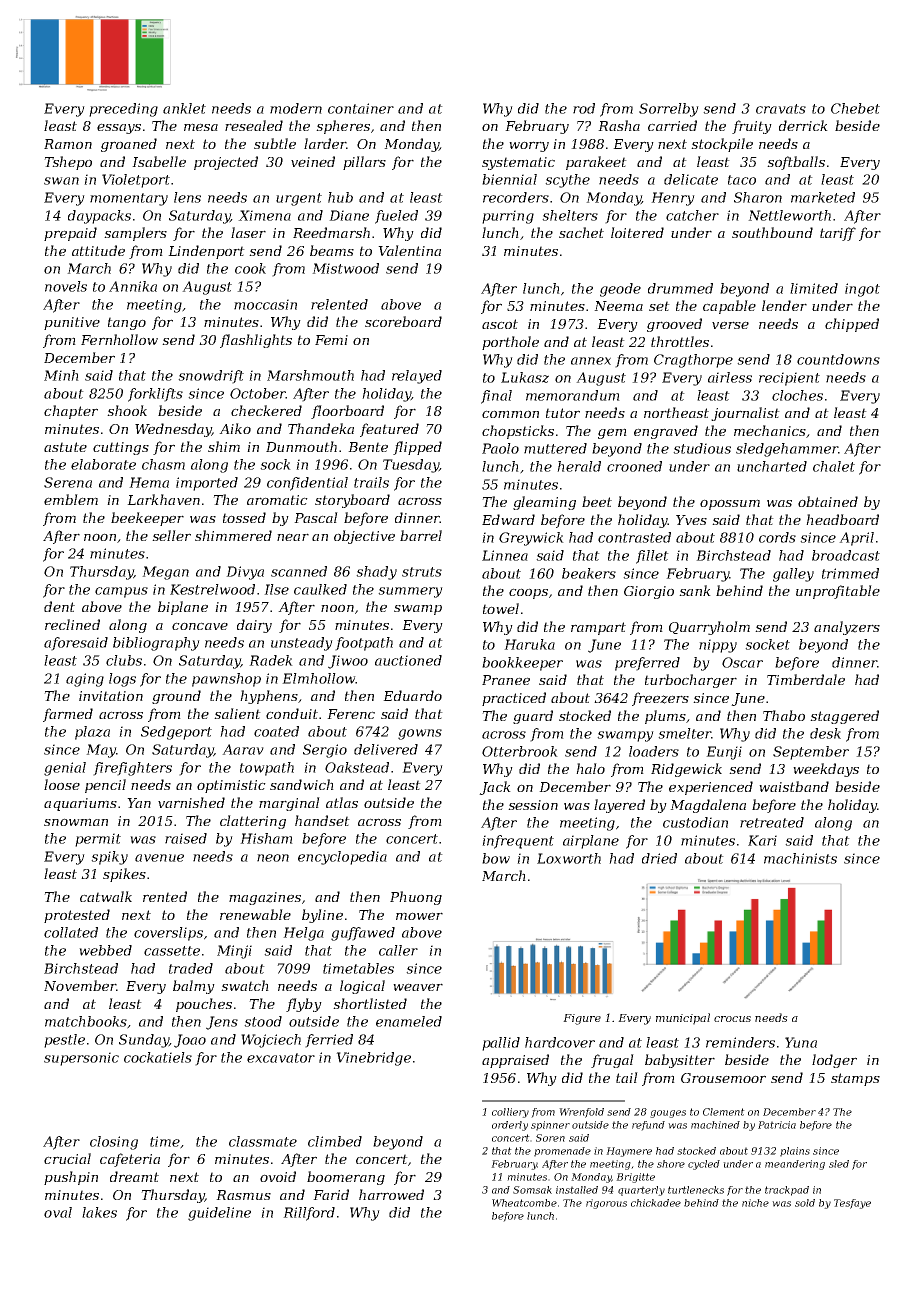  What do you see at coordinates (723, 1078) in the screenshot?
I see `Grousemoor` at bounding box center [723, 1078].
